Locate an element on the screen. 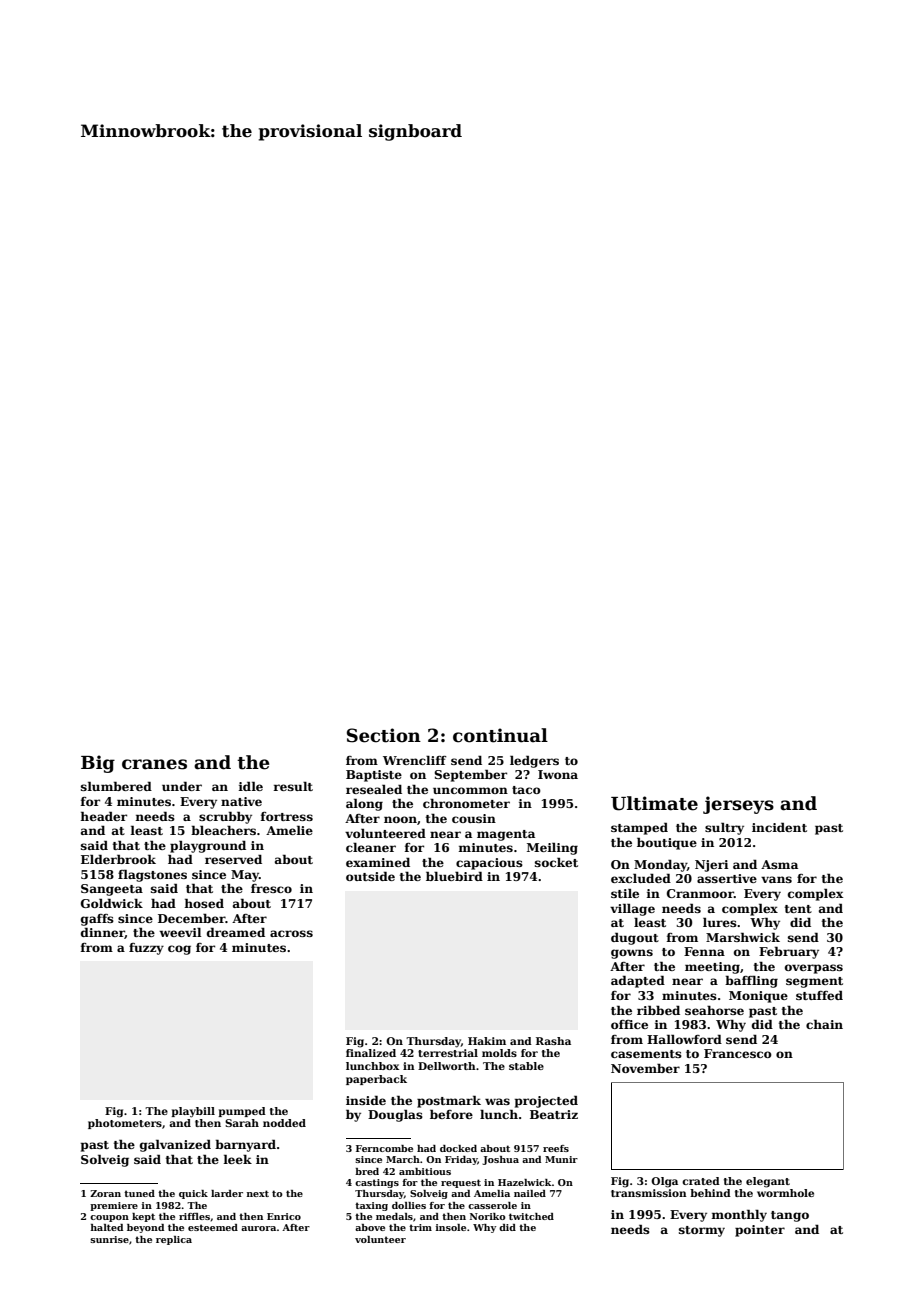  photometers is located at coordinates (125, 1124).
